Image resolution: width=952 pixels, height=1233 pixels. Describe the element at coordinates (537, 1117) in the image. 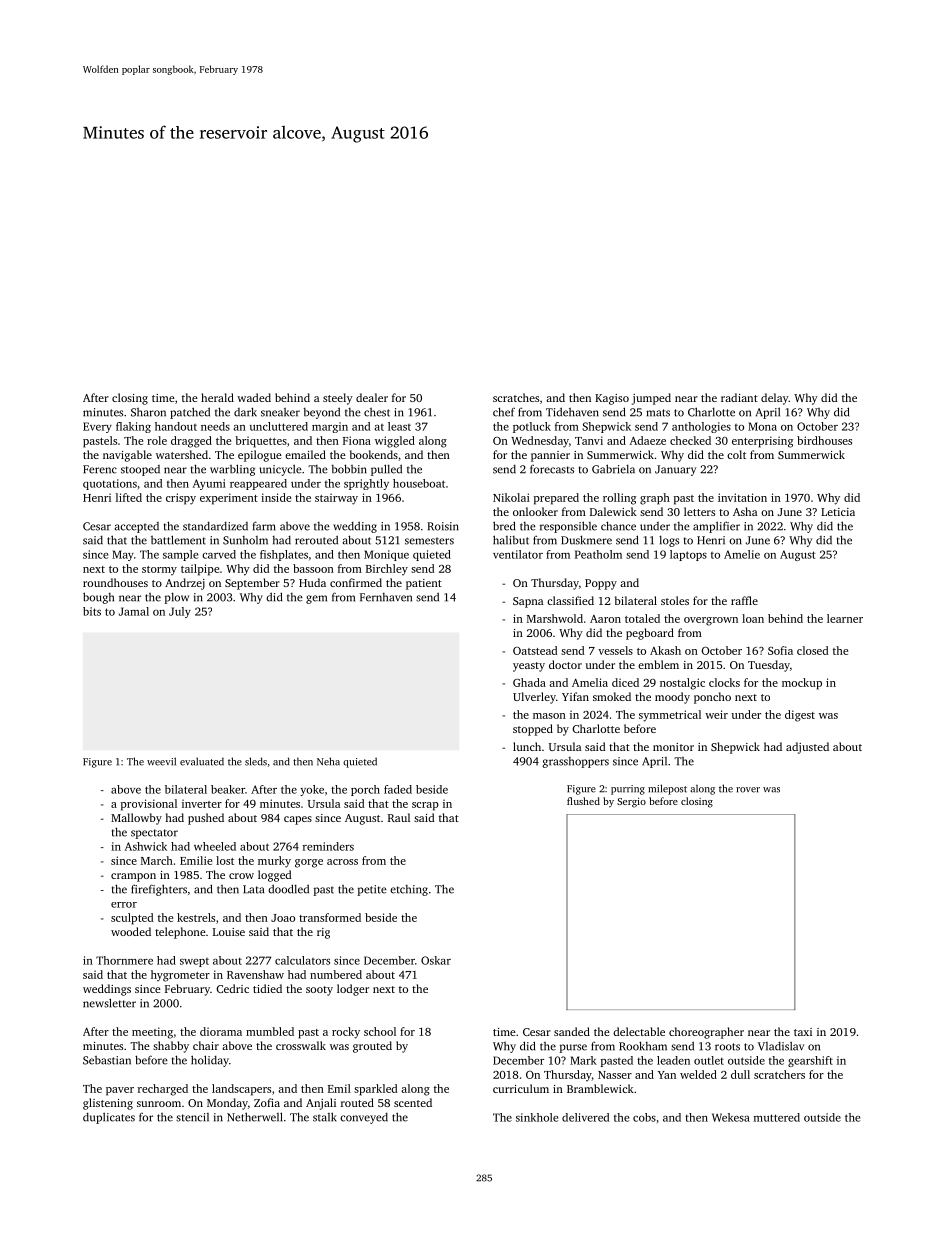

I see `sinkhole` at that location.
